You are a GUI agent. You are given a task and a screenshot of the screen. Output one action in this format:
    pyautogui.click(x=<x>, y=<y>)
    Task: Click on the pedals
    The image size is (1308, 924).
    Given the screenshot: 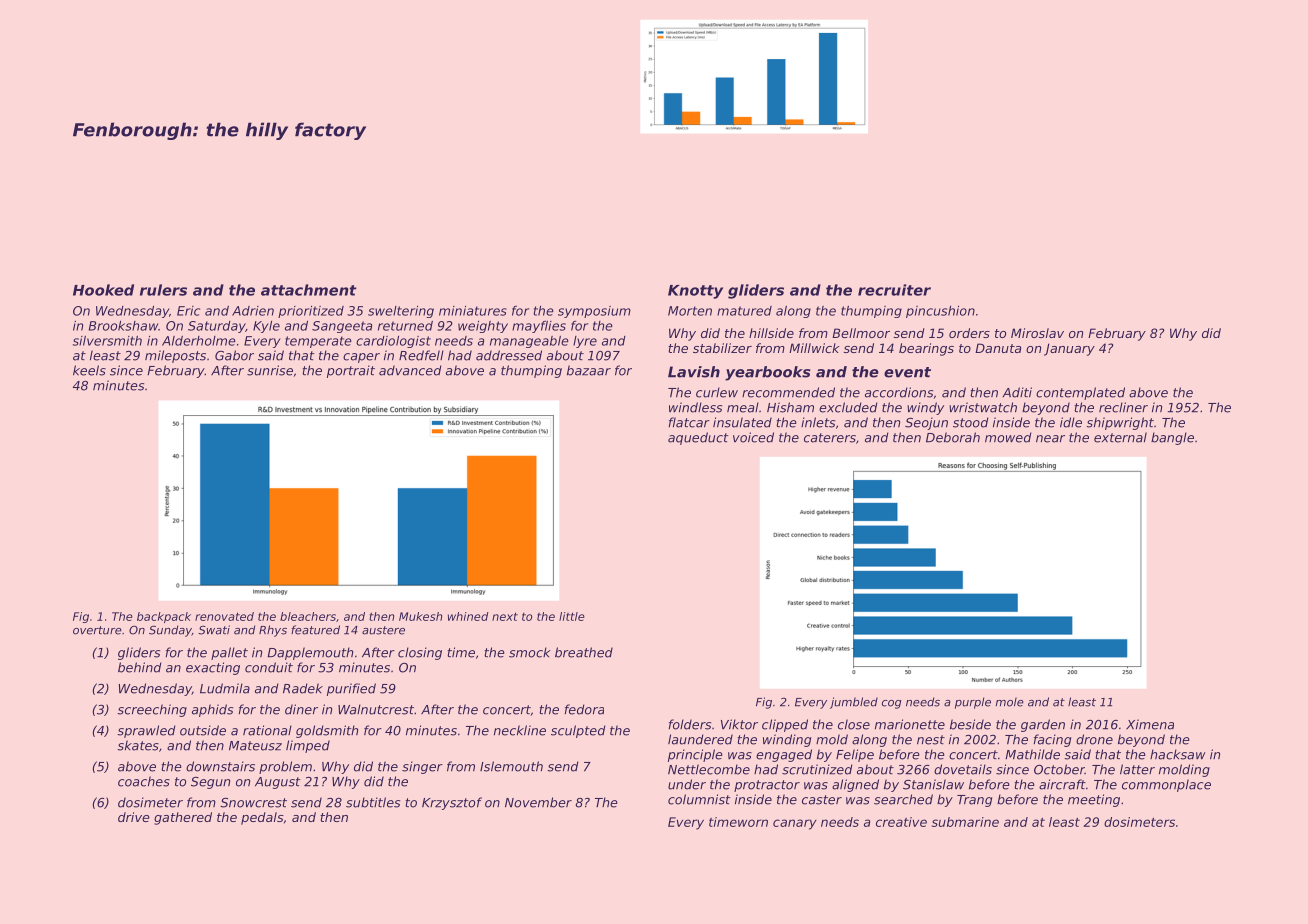 What is the action you would take?
    pyautogui.click(x=262, y=818)
